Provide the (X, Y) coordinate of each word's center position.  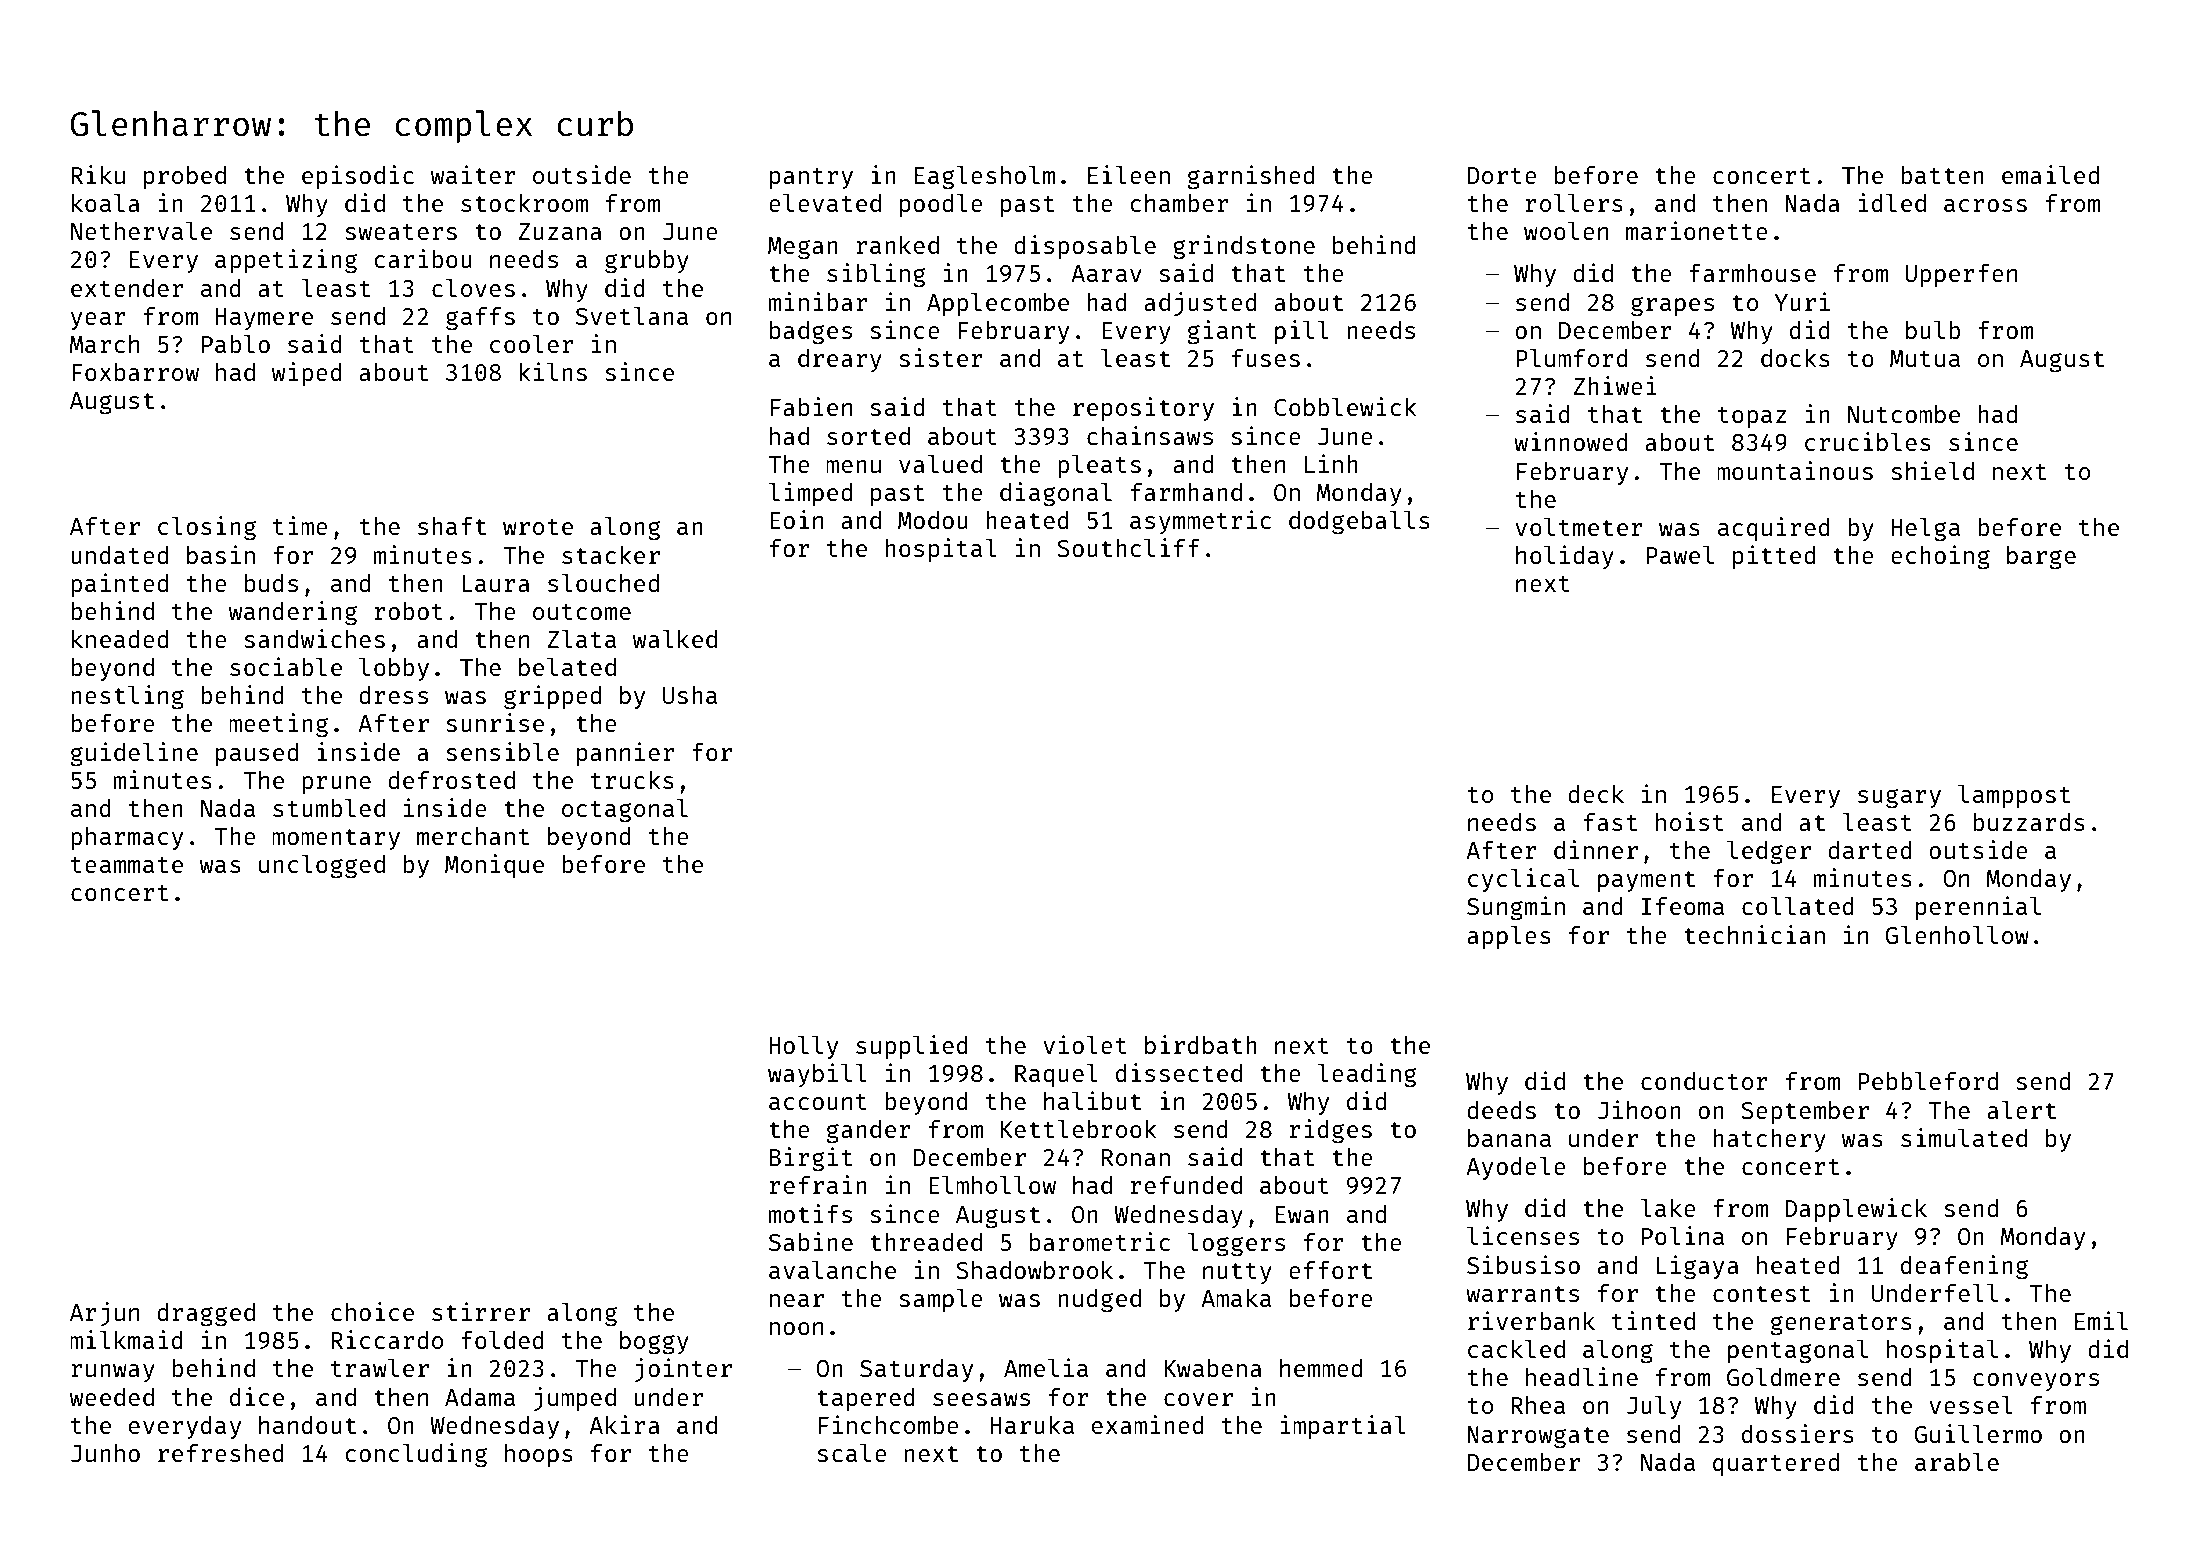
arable (1957, 1461)
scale (852, 1452)
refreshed (221, 1453)
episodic (358, 177)
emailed (2050, 174)
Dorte (1502, 175)
